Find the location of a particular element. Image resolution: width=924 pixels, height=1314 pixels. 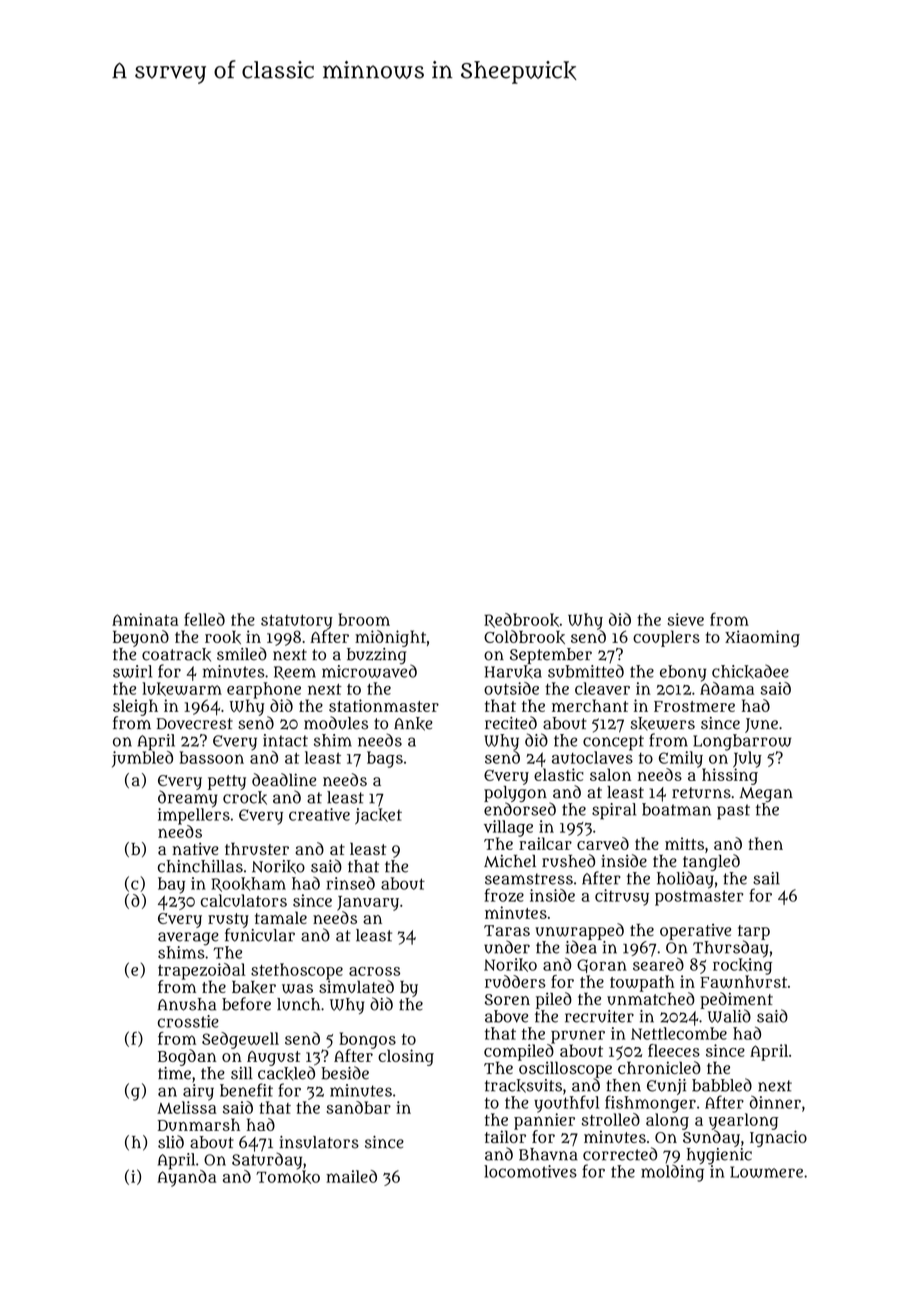

modules is located at coordinates (336, 723).
